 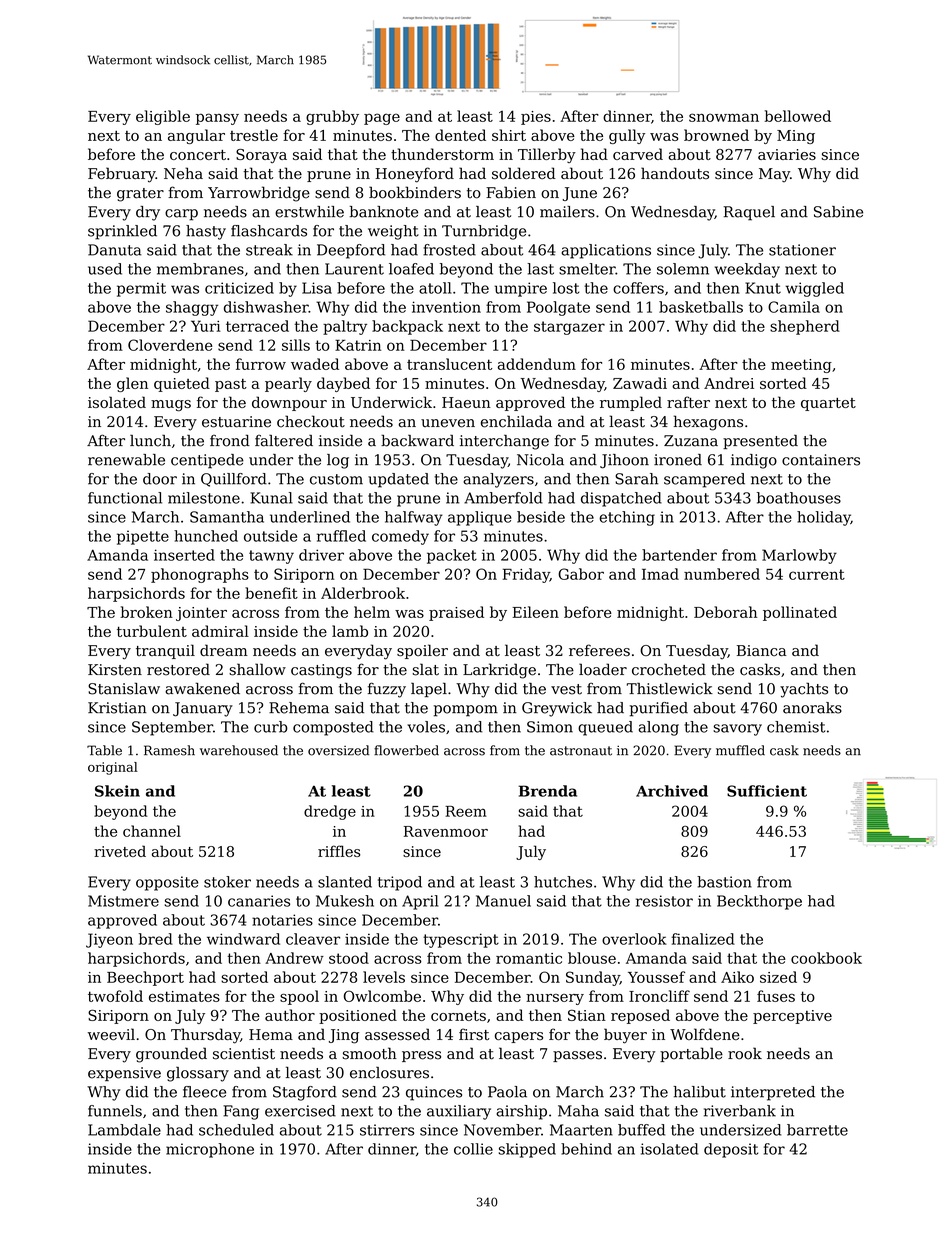 What do you see at coordinates (480, 518) in the document?
I see `applique` at bounding box center [480, 518].
